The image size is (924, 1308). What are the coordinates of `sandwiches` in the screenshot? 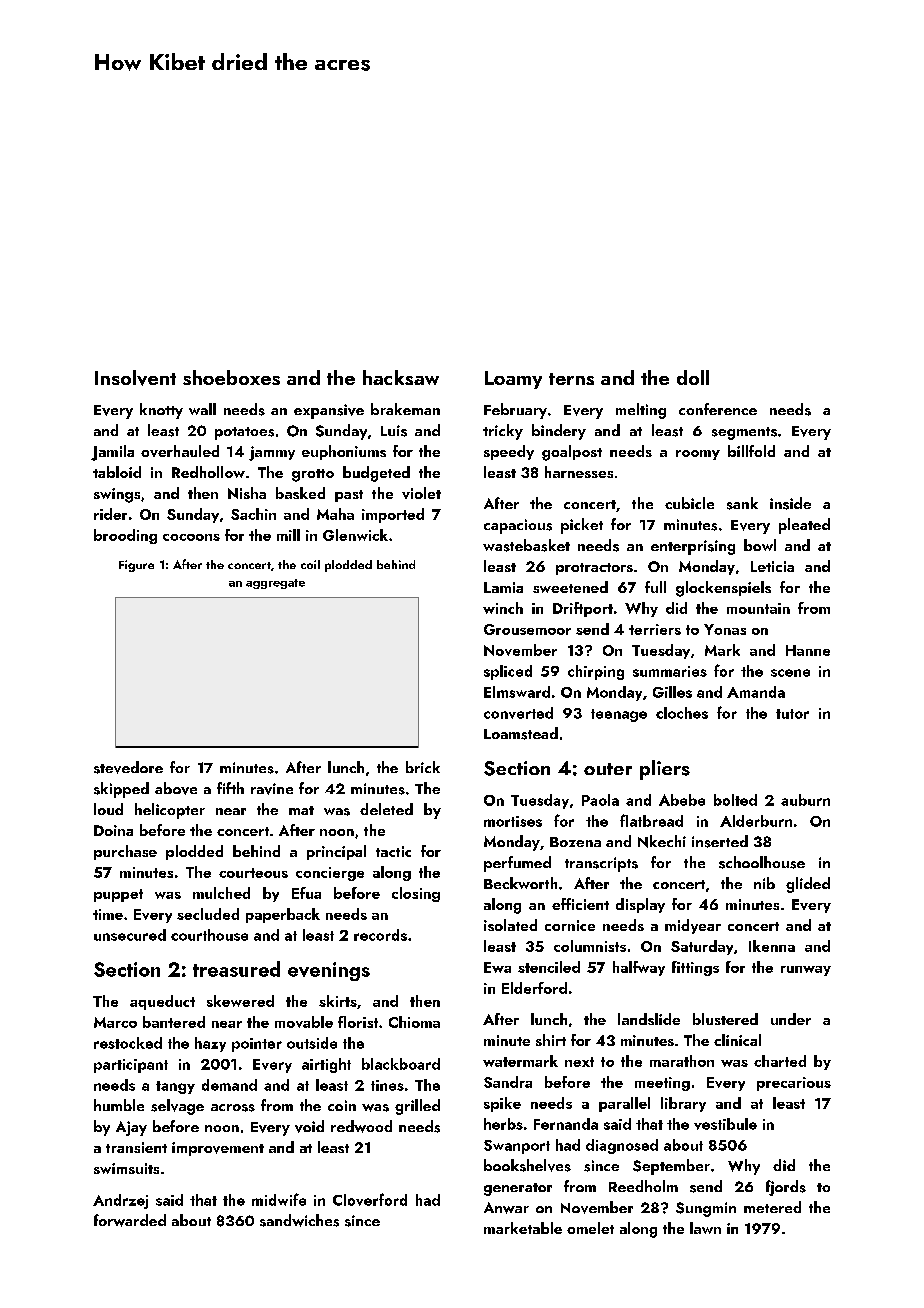 It's located at (299, 1220).
